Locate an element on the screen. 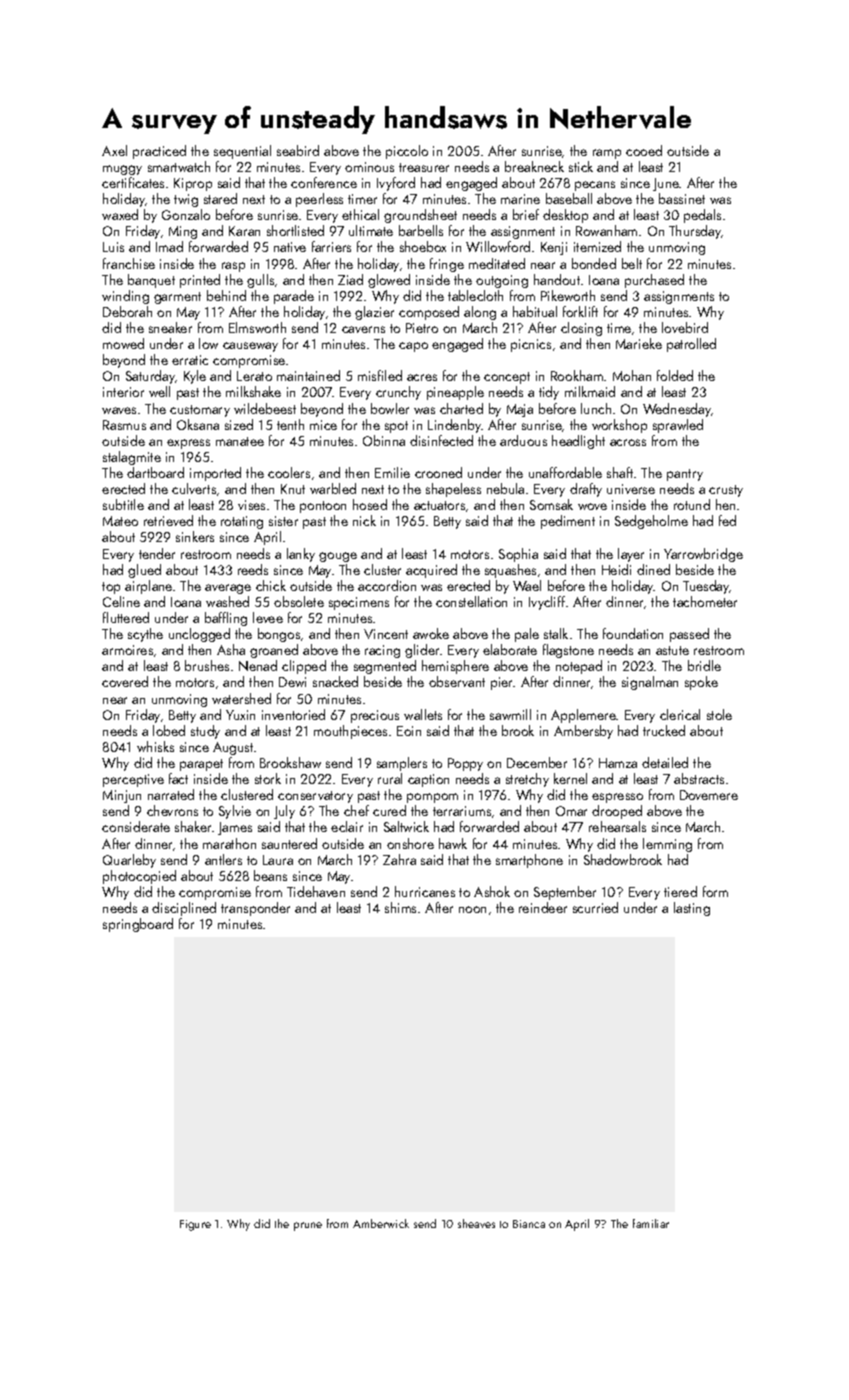  Figure is located at coordinates (195, 1225).
